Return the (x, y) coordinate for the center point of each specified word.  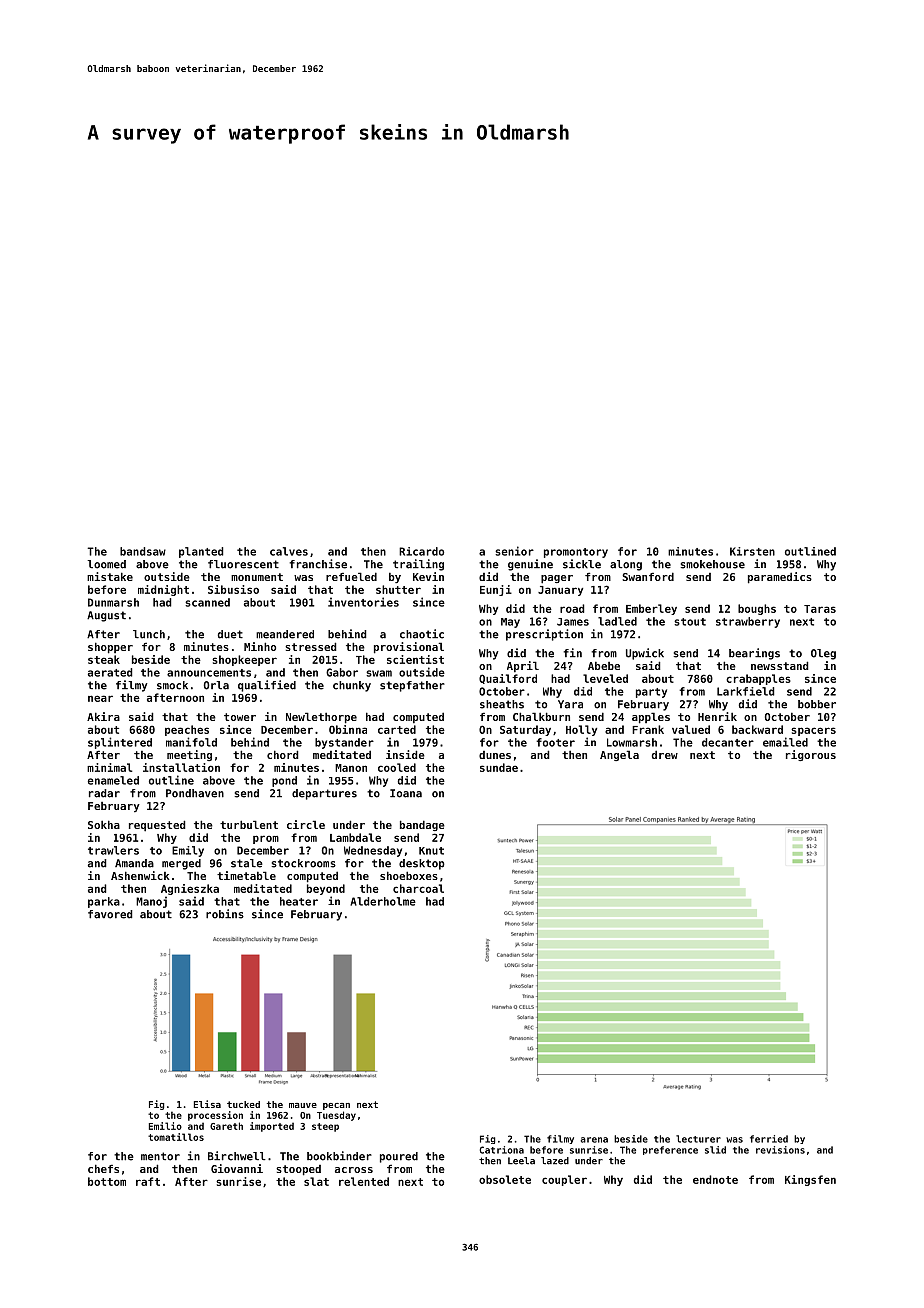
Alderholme (383, 901)
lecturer (698, 1139)
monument (257, 577)
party (651, 693)
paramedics (780, 578)
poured (399, 1157)
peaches (187, 730)
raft (148, 1181)
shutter (398, 589)
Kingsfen (810, 1180)
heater (299, 901)
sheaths (502, 704)
